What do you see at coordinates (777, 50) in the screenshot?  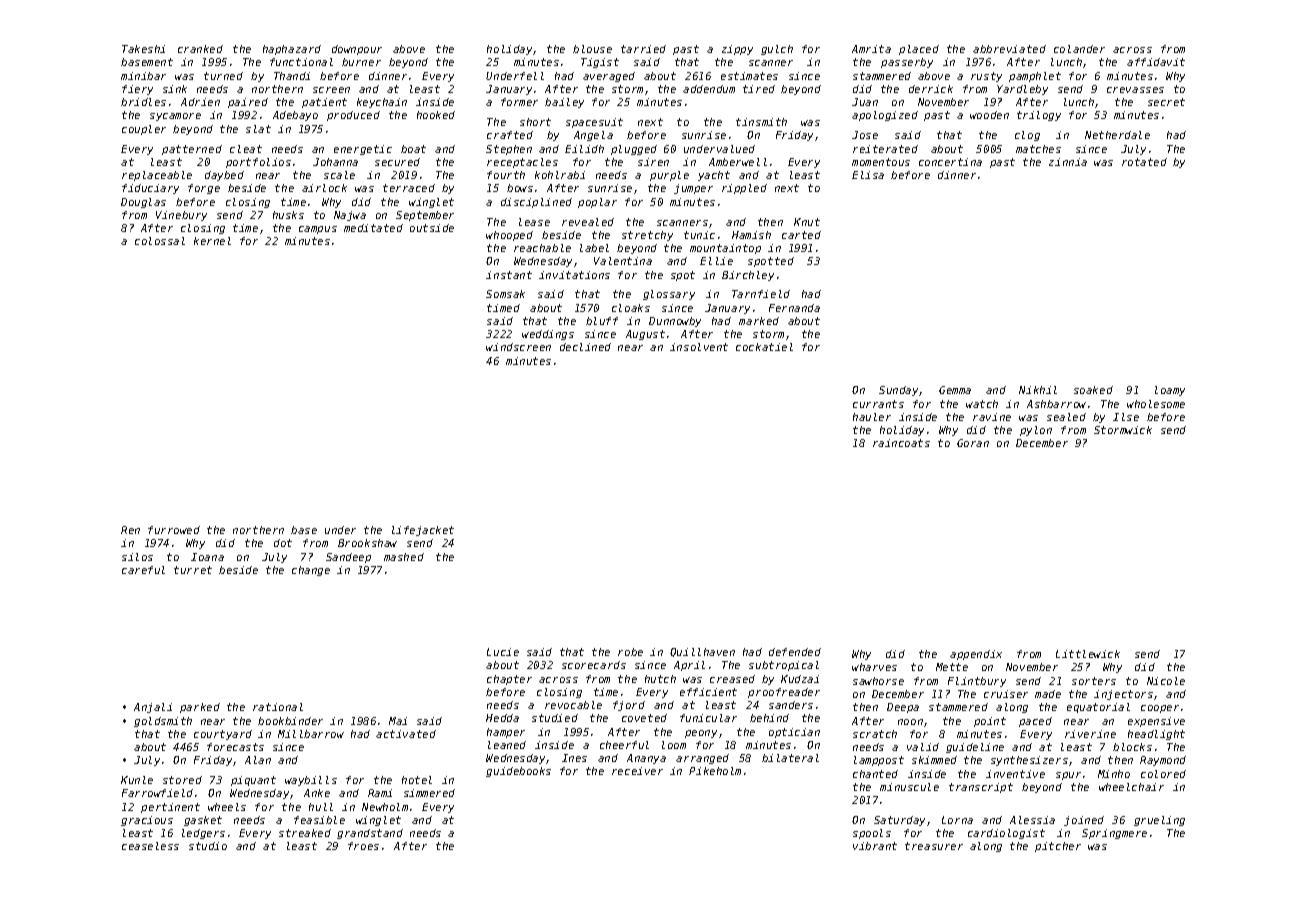 I see `gulch` at bounding box center [777, 50].
